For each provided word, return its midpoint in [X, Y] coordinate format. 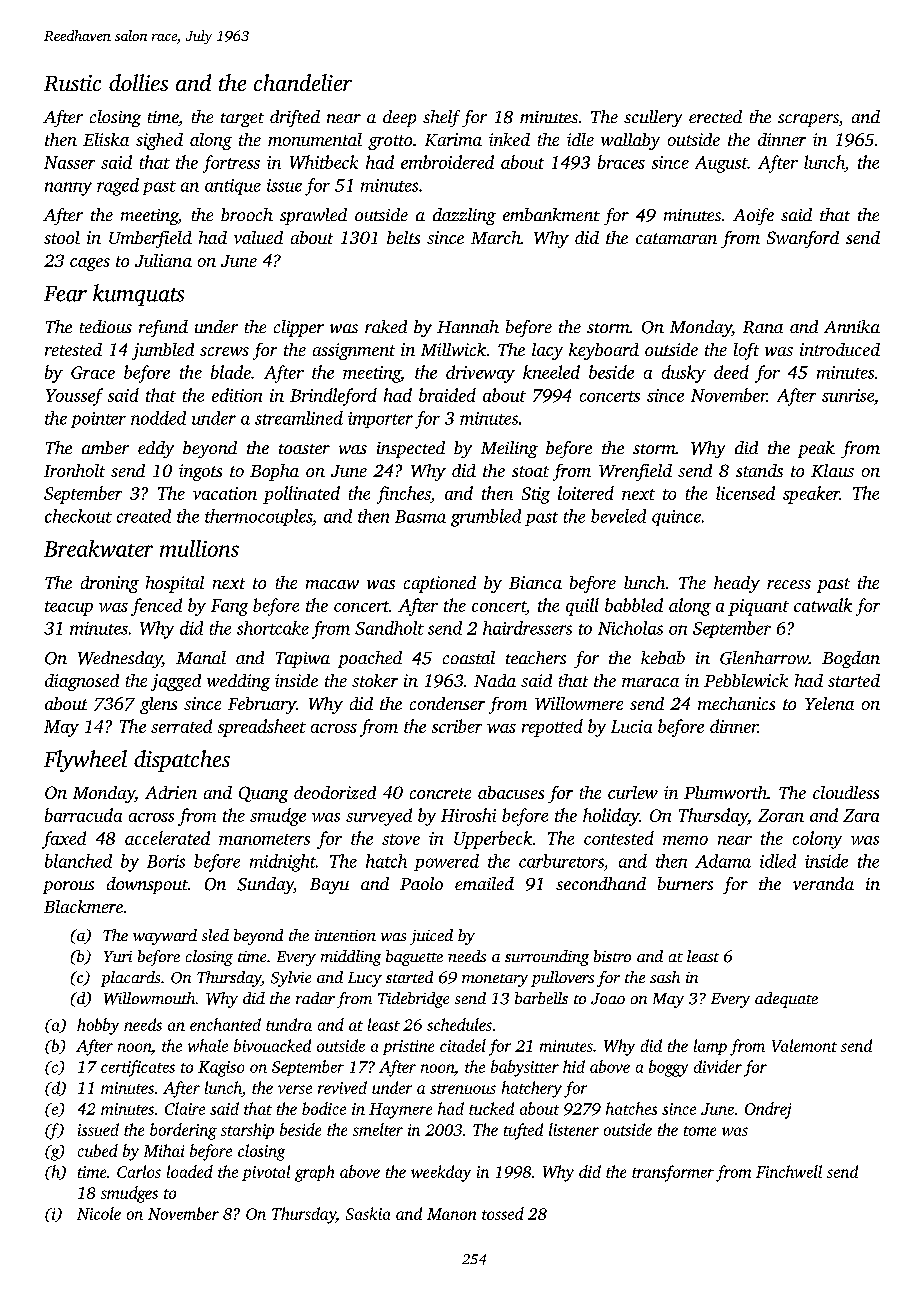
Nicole [99, 1213]
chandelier [303, 82]
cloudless [846, 792]
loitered [586, 493]
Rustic [72, 83]
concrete [440, 793]
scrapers [808, 120]
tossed [503, 1213]
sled [215, 935]
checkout [78, 516]
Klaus [832, 470]
